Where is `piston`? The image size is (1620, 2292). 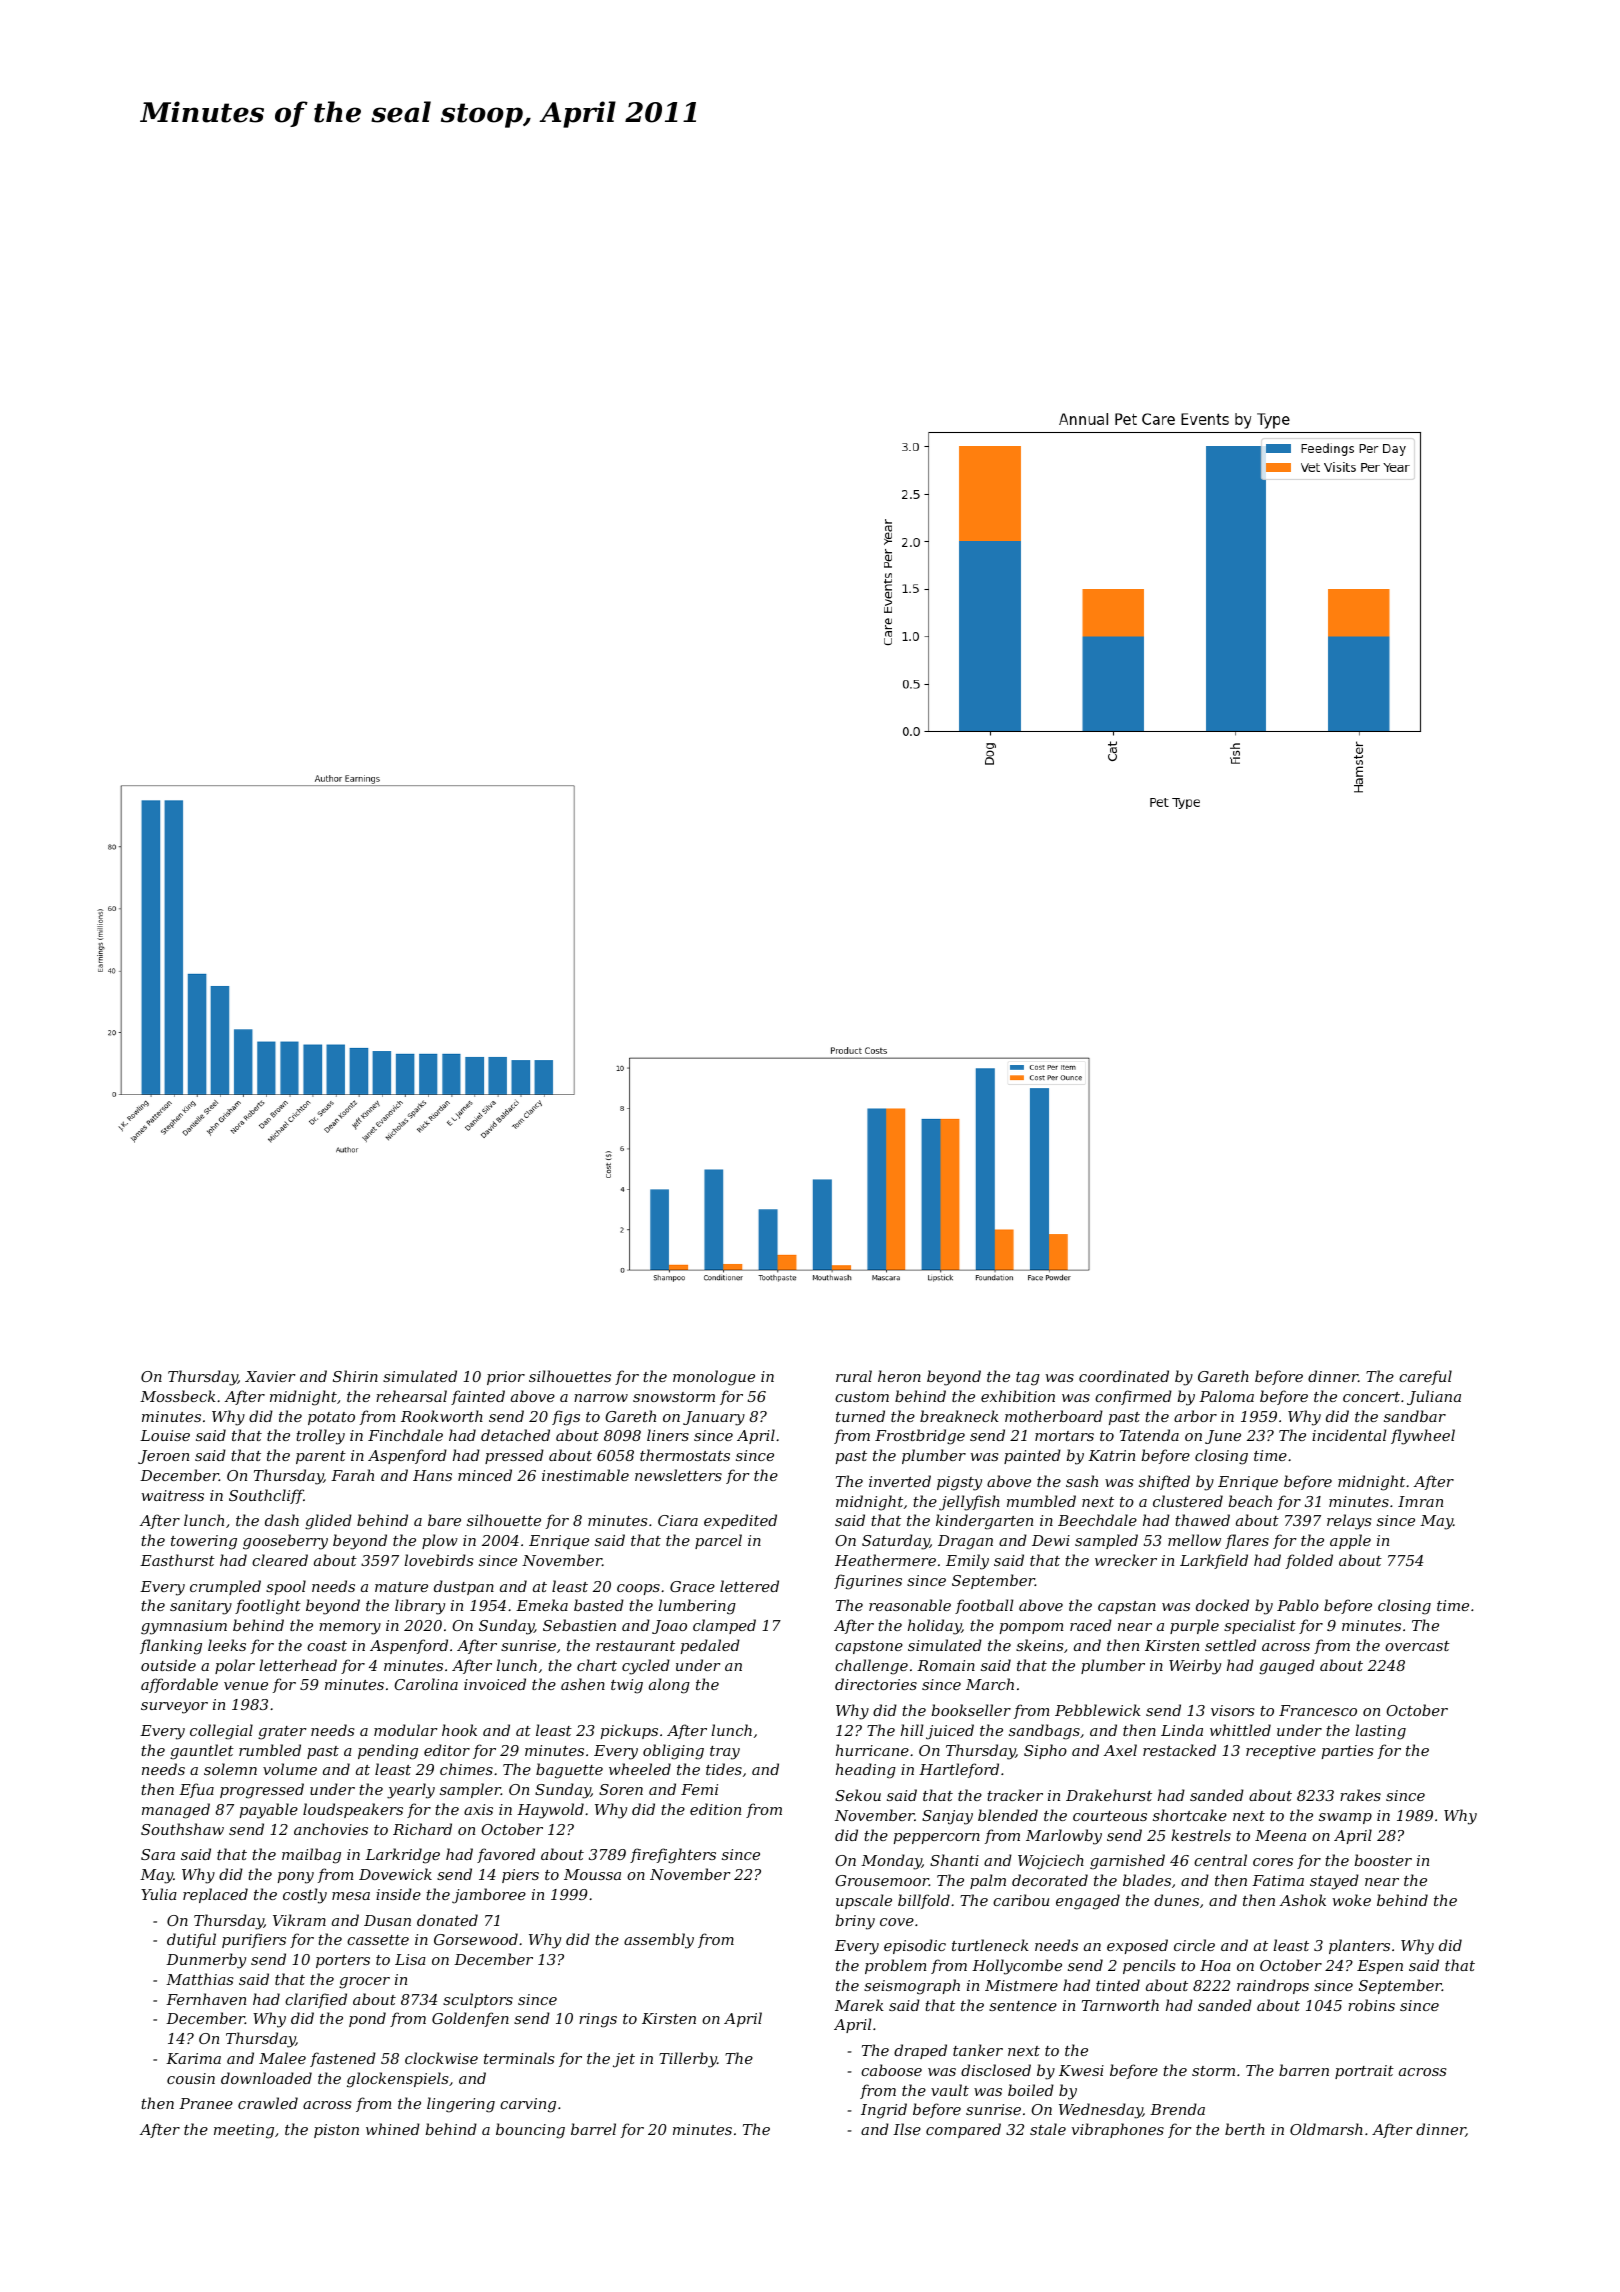
piston is located at coordinates (336, 2131).
